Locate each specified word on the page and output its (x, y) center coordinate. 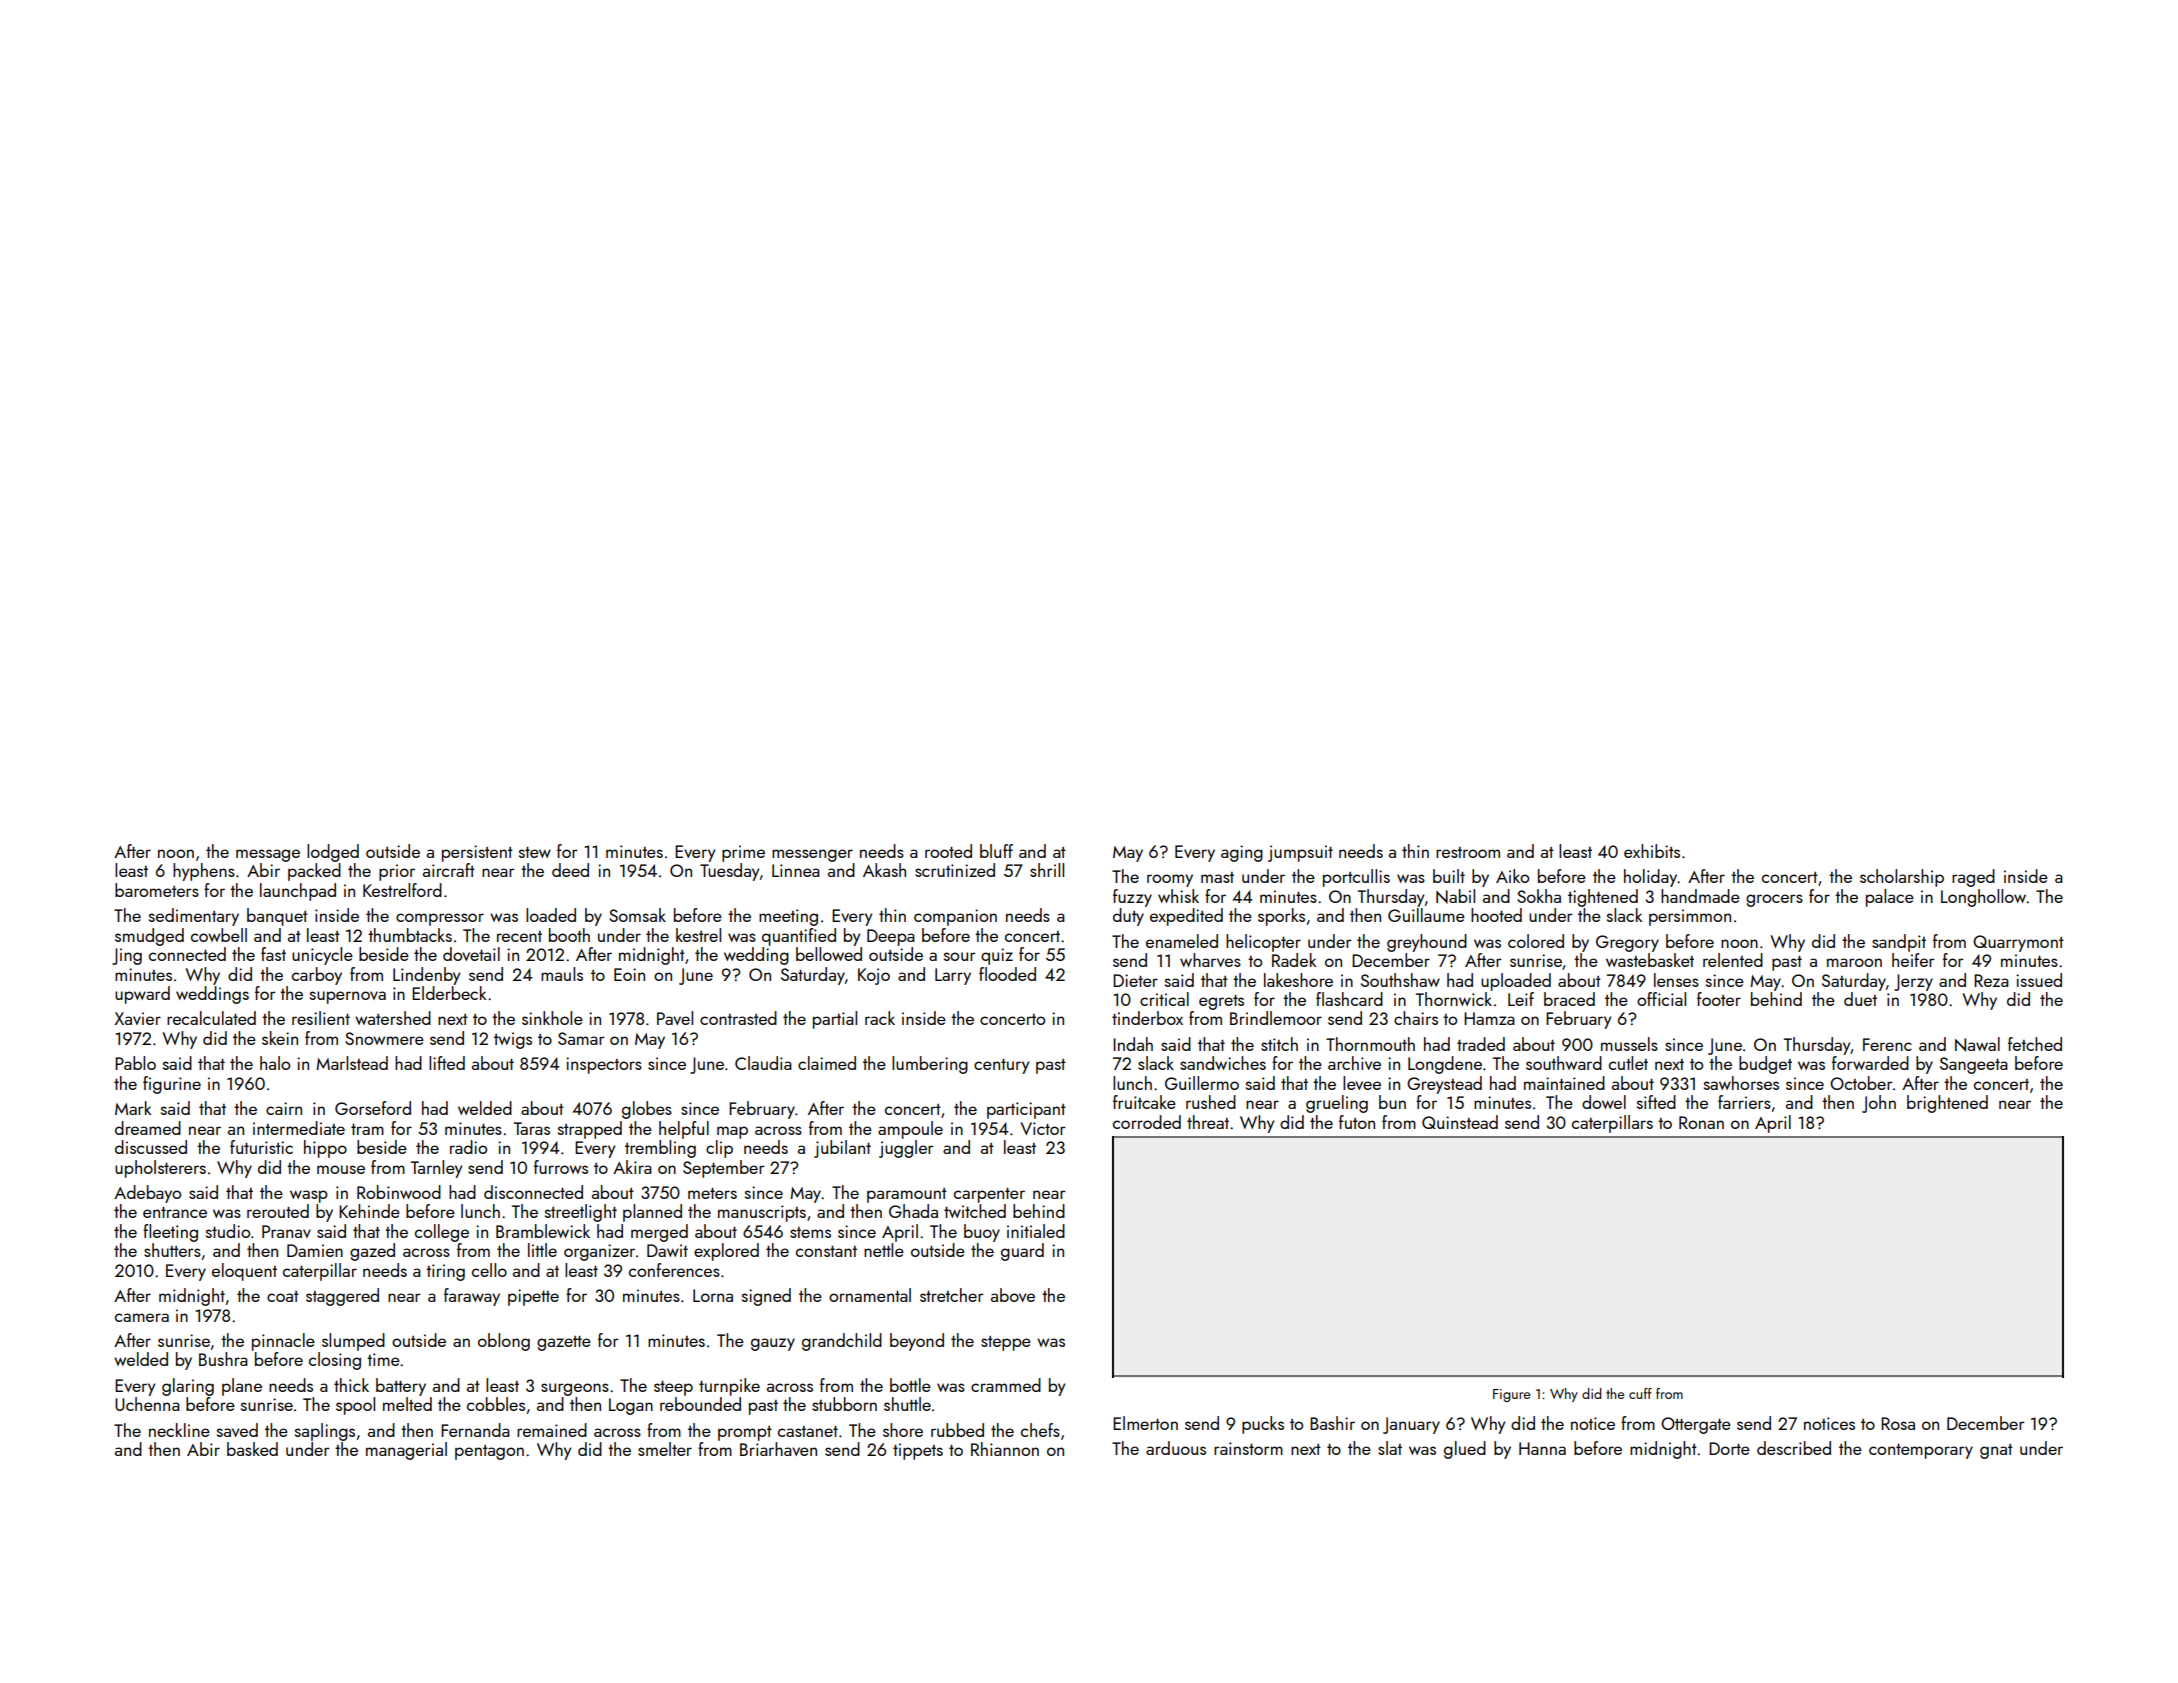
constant (826, 1251)
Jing (127, 956)
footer (1719, 999)
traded (1481, 1044)
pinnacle (283, 1342)
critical (1164, 999)
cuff (1640, 1393)
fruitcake (1144, 1102)
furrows (561, 1167)
